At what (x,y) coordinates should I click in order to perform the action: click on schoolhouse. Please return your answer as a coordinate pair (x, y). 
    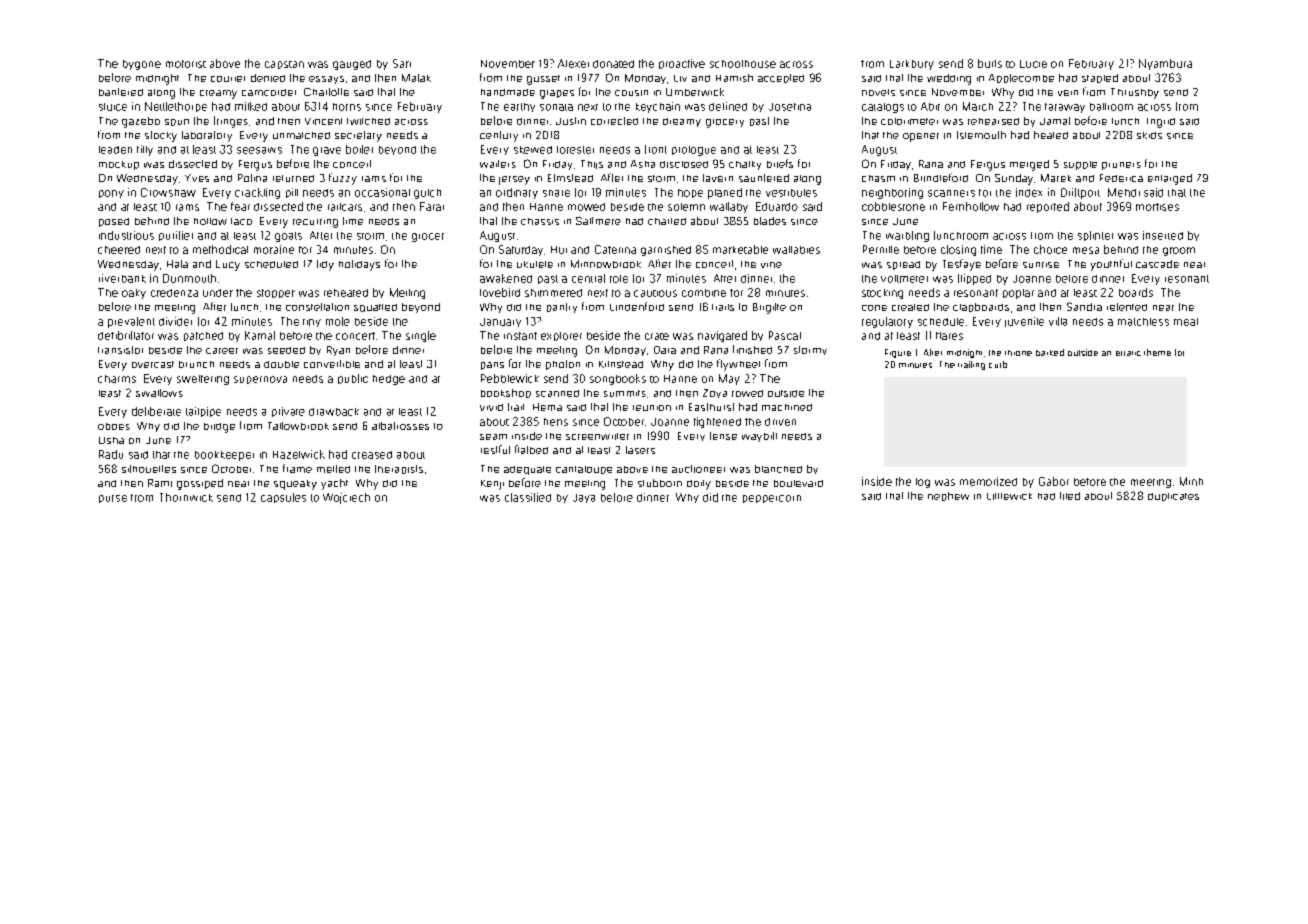
    Looking at the image, I should click on (743, 64).
